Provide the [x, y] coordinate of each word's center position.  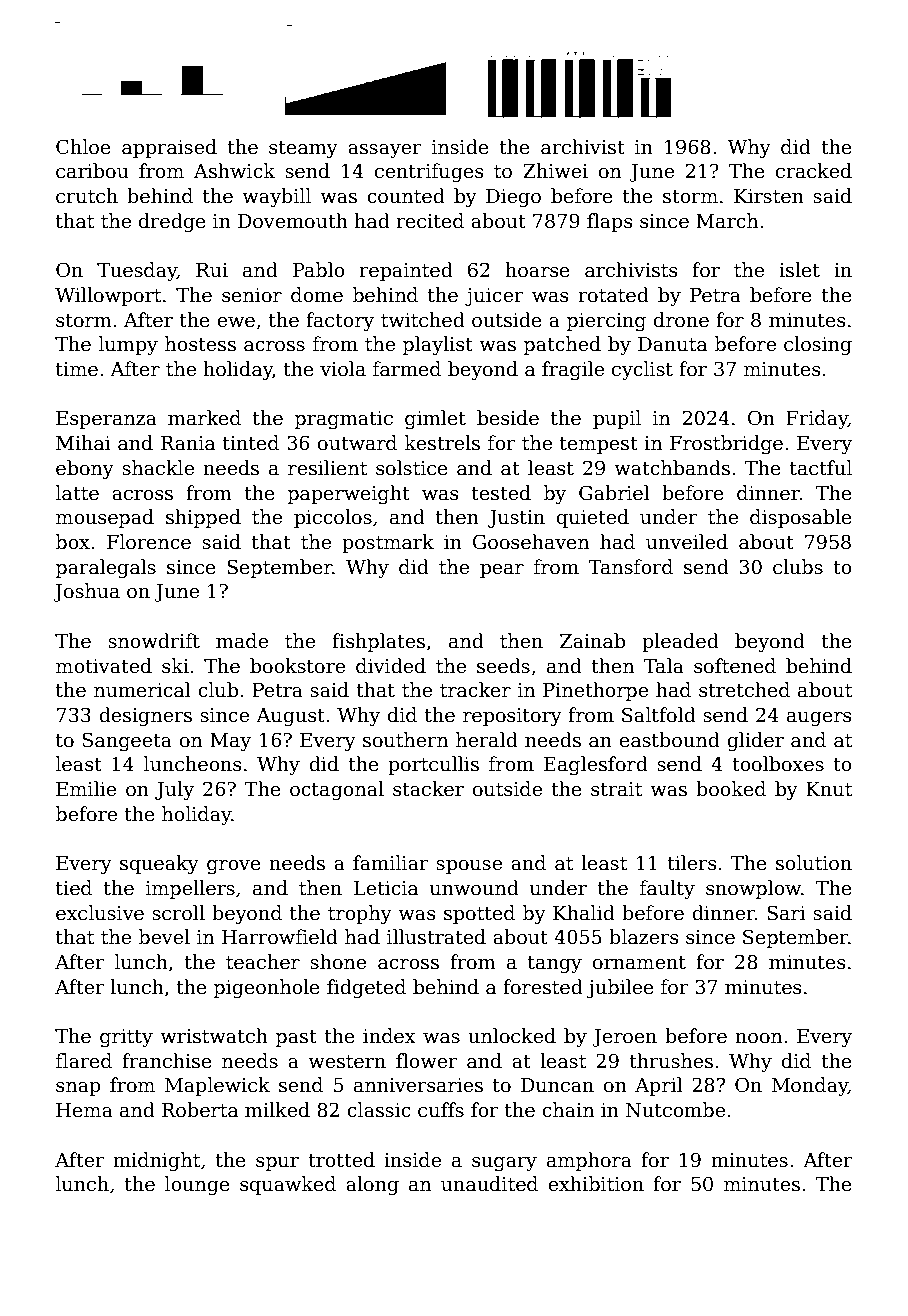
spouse [469, 867]
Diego [513, 198]
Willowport [108, 296]
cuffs [441, 1110]
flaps [609, 222]
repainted [406, 271]
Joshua [86, 592]
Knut [829, 789]
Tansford [631, 567]
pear [502, 571]
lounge [197, 1185]
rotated [613, 295]
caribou [92, 171]
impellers [190, 889]
